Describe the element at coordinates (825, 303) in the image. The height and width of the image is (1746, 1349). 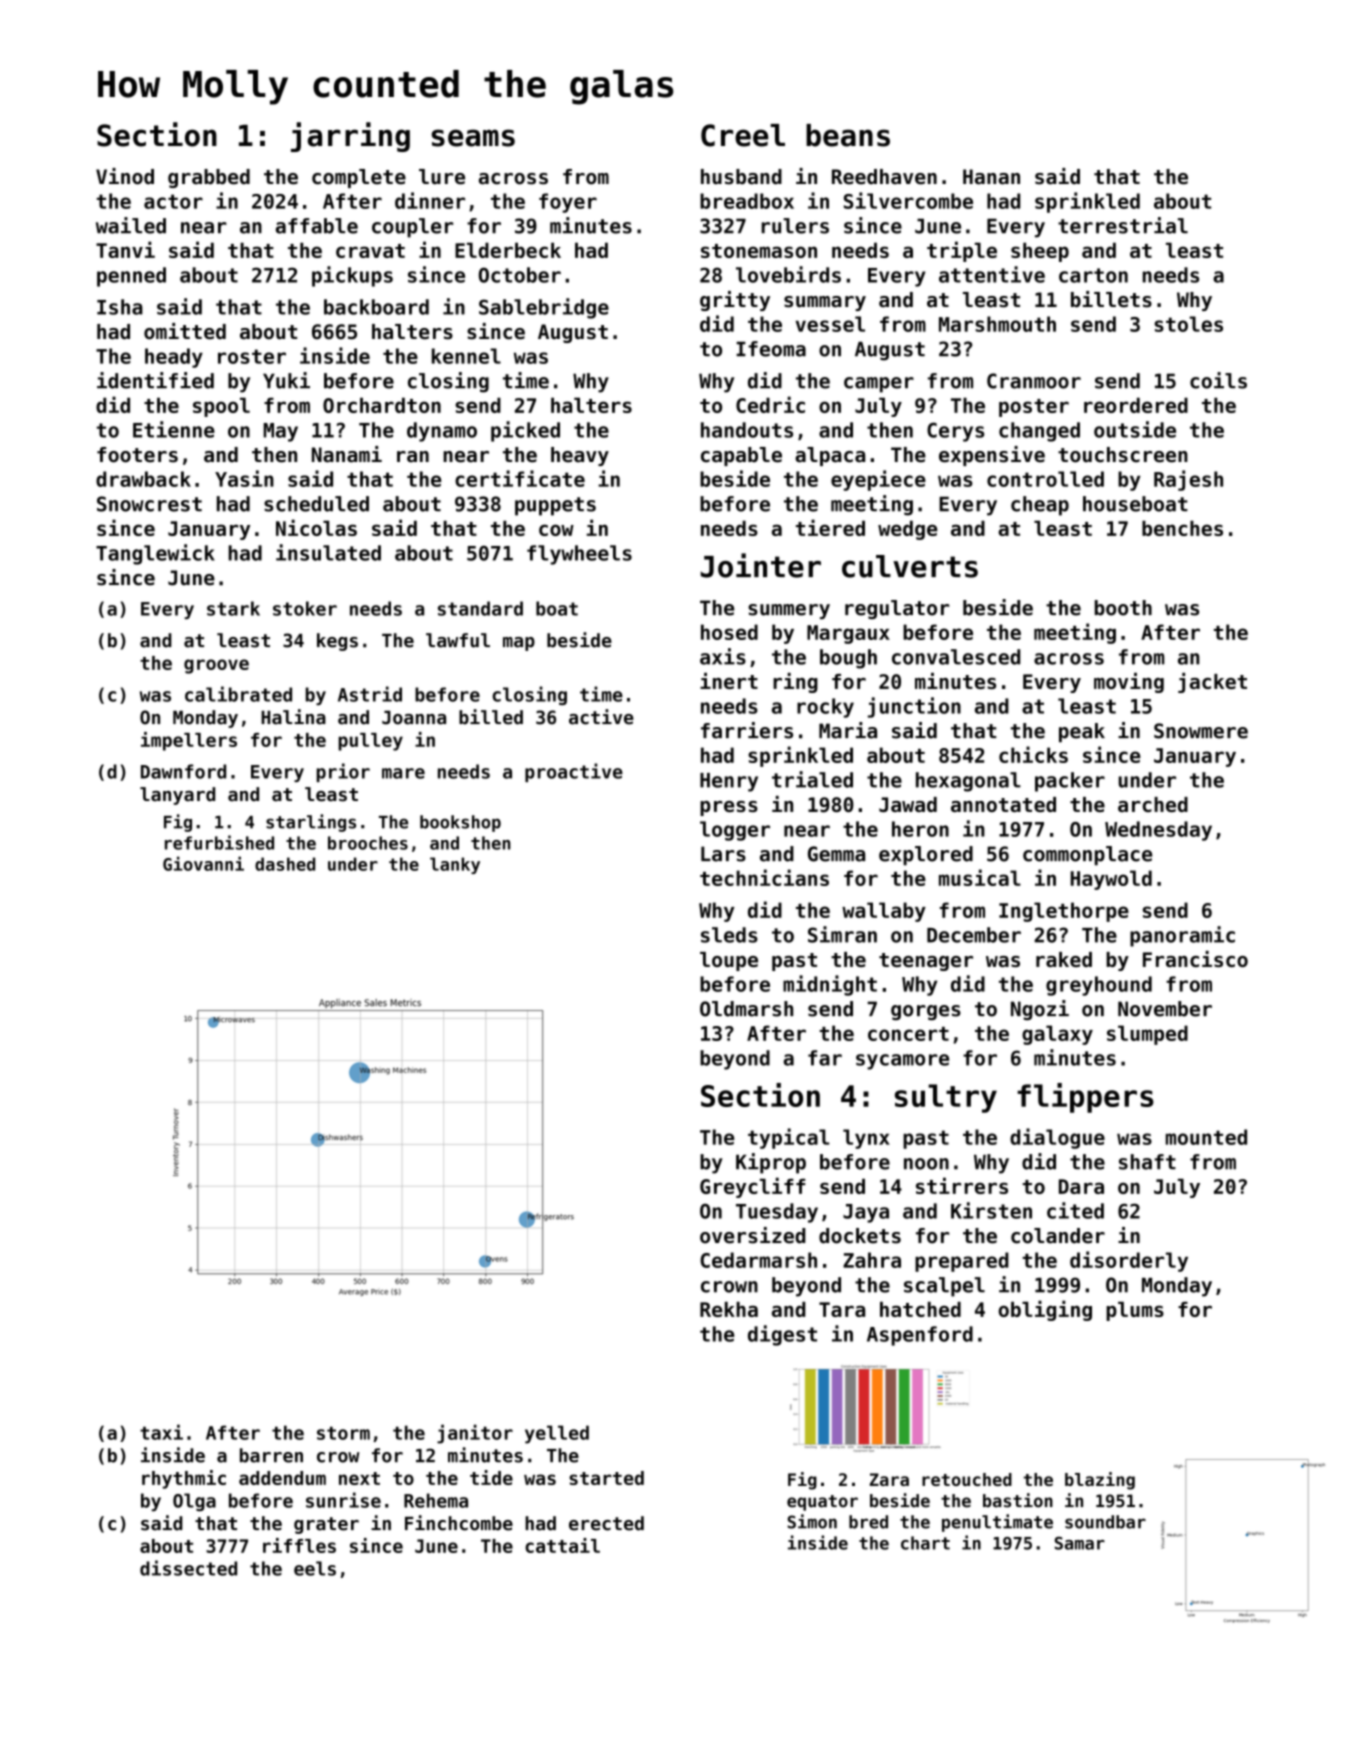
I see `summary` at that location.
